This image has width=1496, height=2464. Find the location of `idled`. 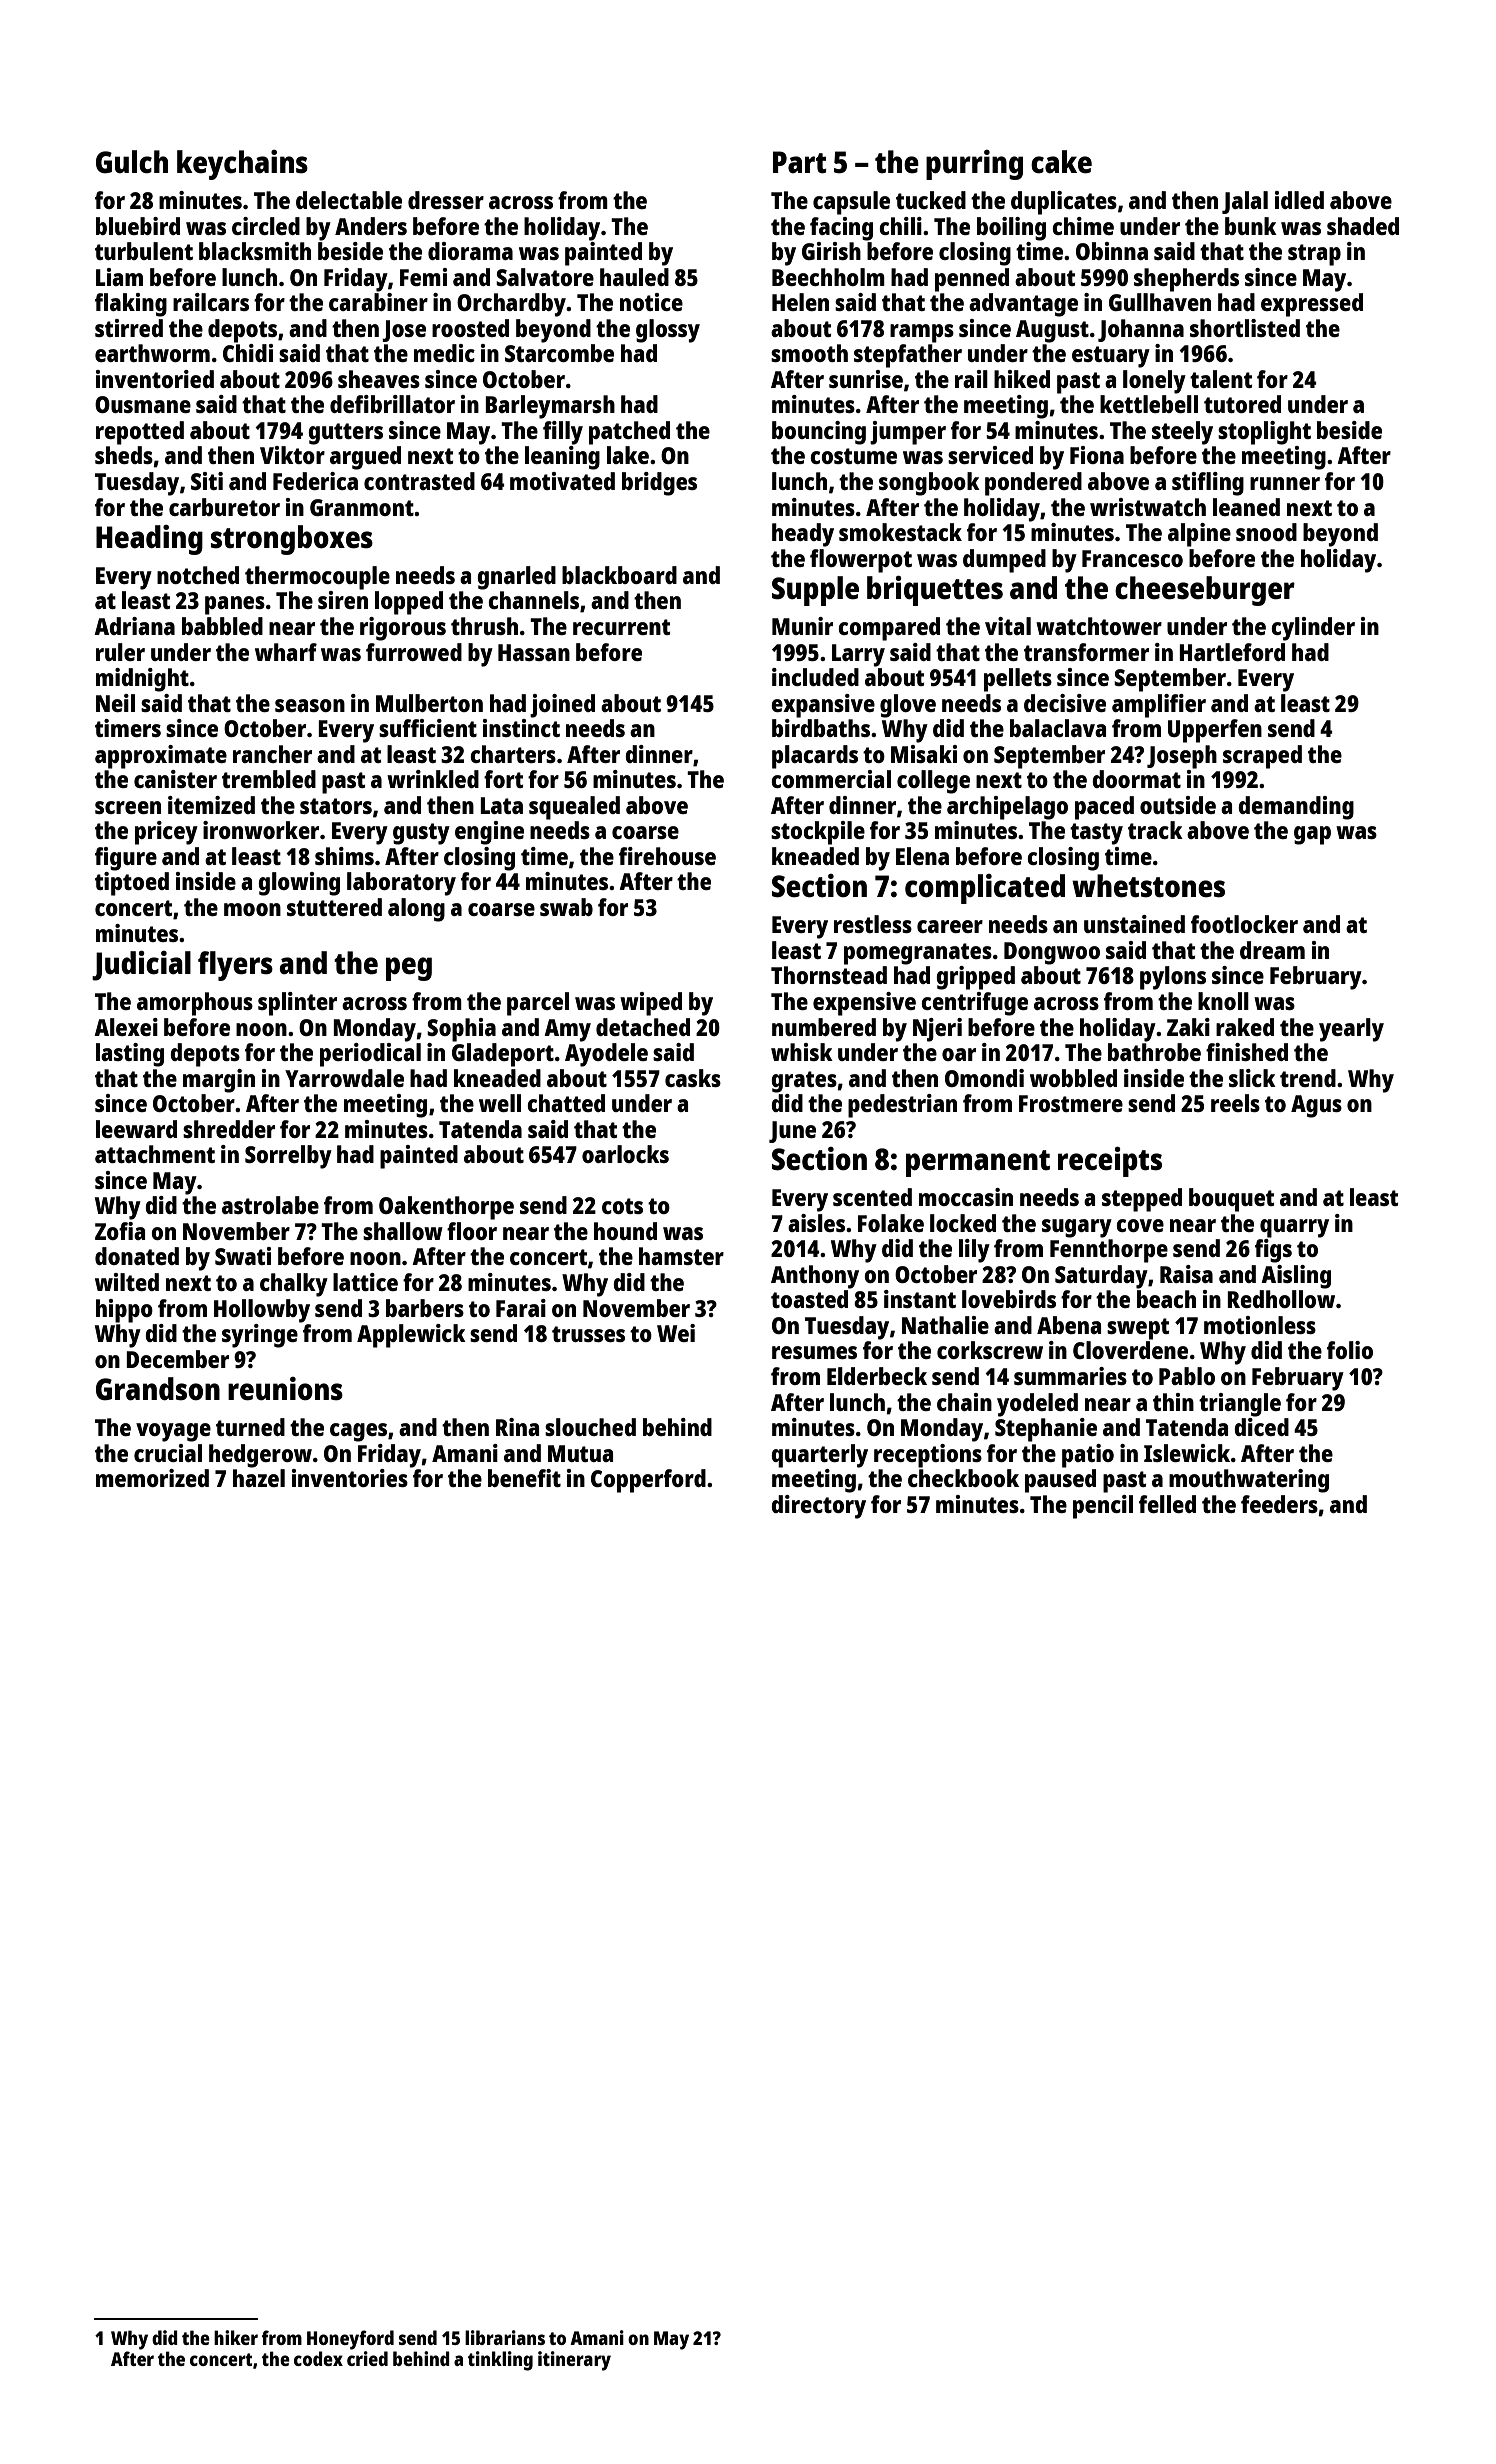

idled is located at coordinates (1299, 200).
